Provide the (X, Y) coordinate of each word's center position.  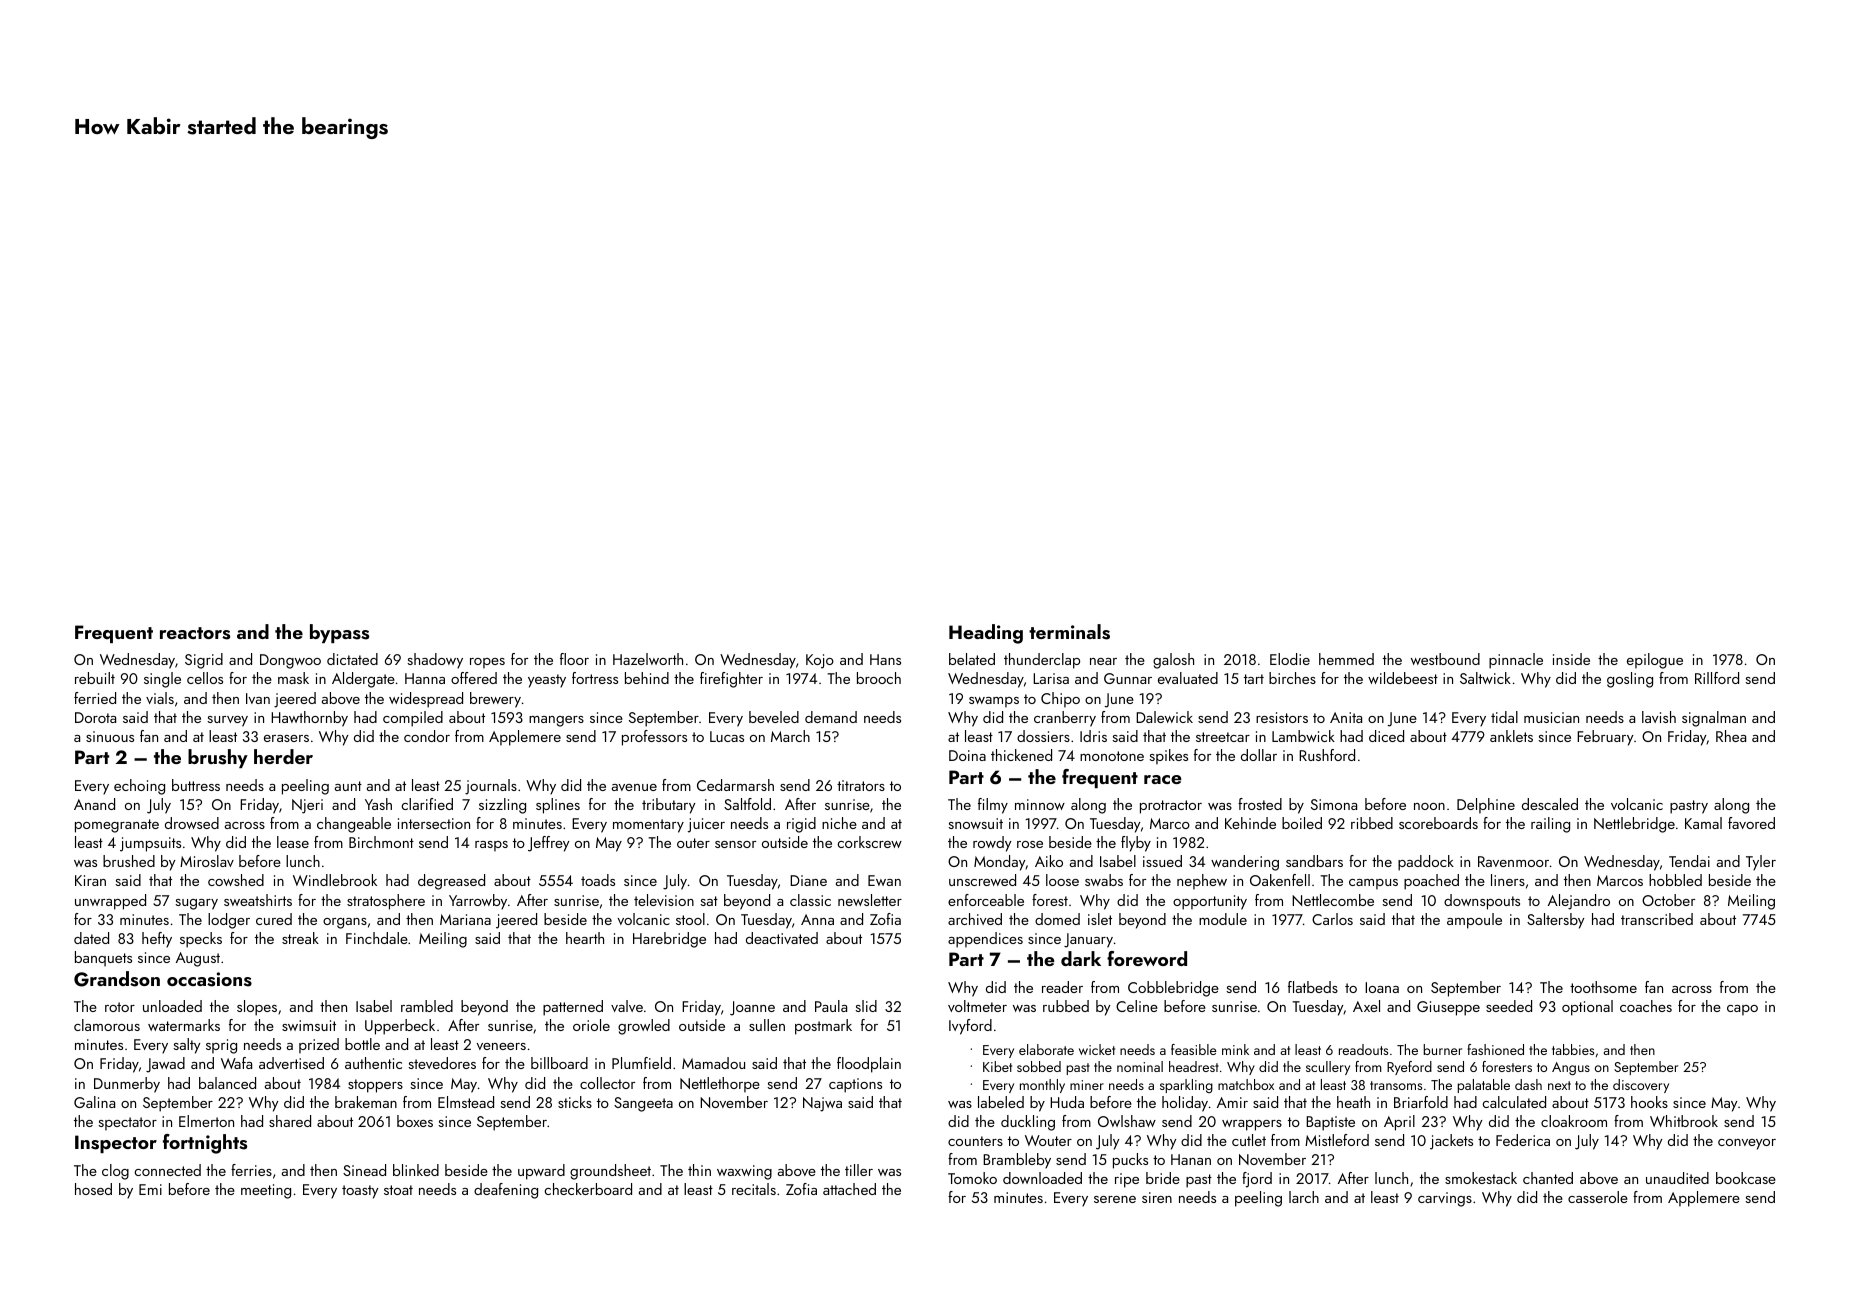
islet (1100, 919)
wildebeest (1403, 678)
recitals (754, 1189)
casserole (1598, 1197)
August (198, 959)
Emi (150, 1189)
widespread (426, 700)
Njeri (307, 806)
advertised (291, 1063)
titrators (861, 785)
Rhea (1731, 736)
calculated (1514, 1102)
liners (1508, 880)
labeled (1001, 1102)
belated (972, 659)
